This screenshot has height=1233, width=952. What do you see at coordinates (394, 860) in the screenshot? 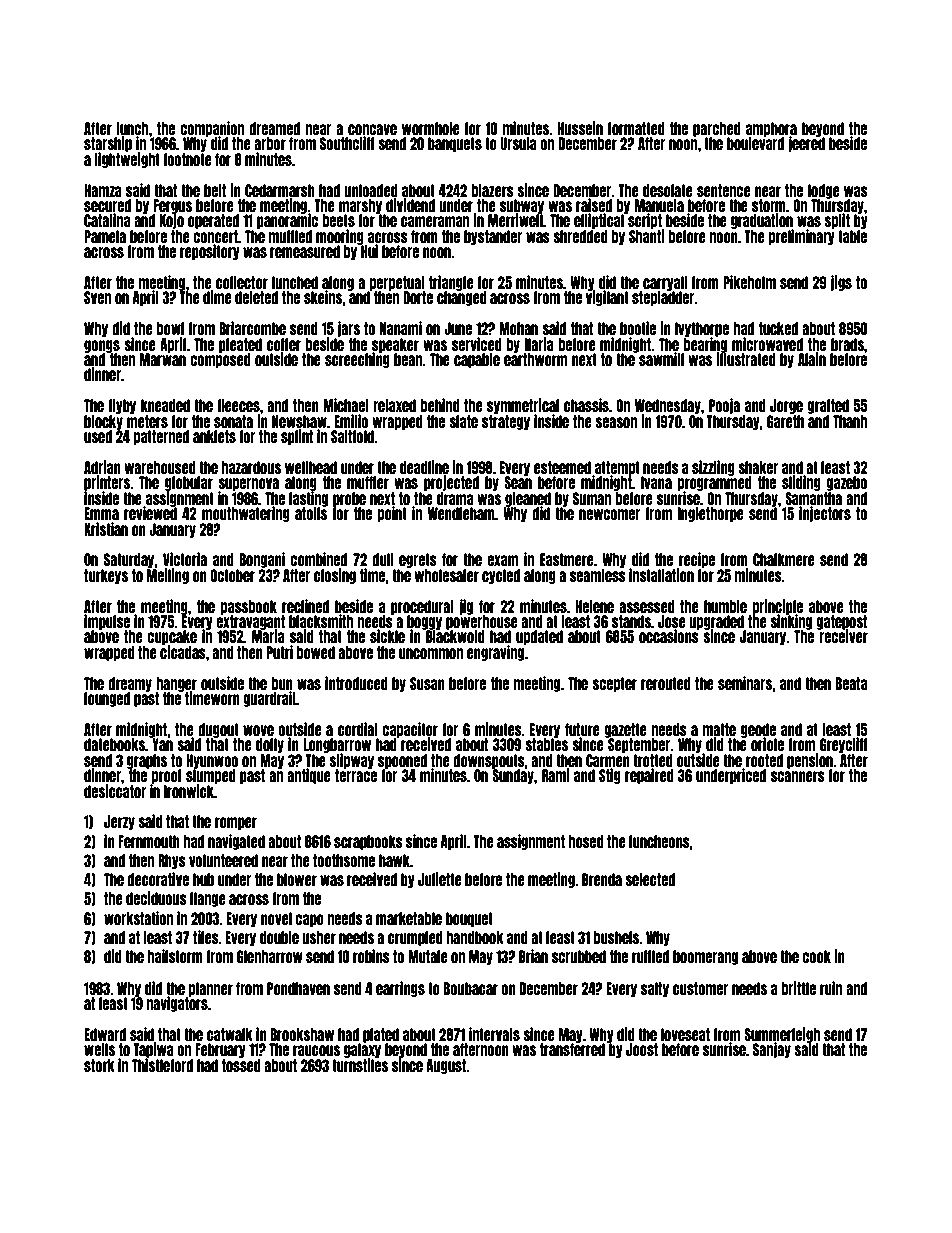
I see `hawk` at bounding box center [394, 860].
